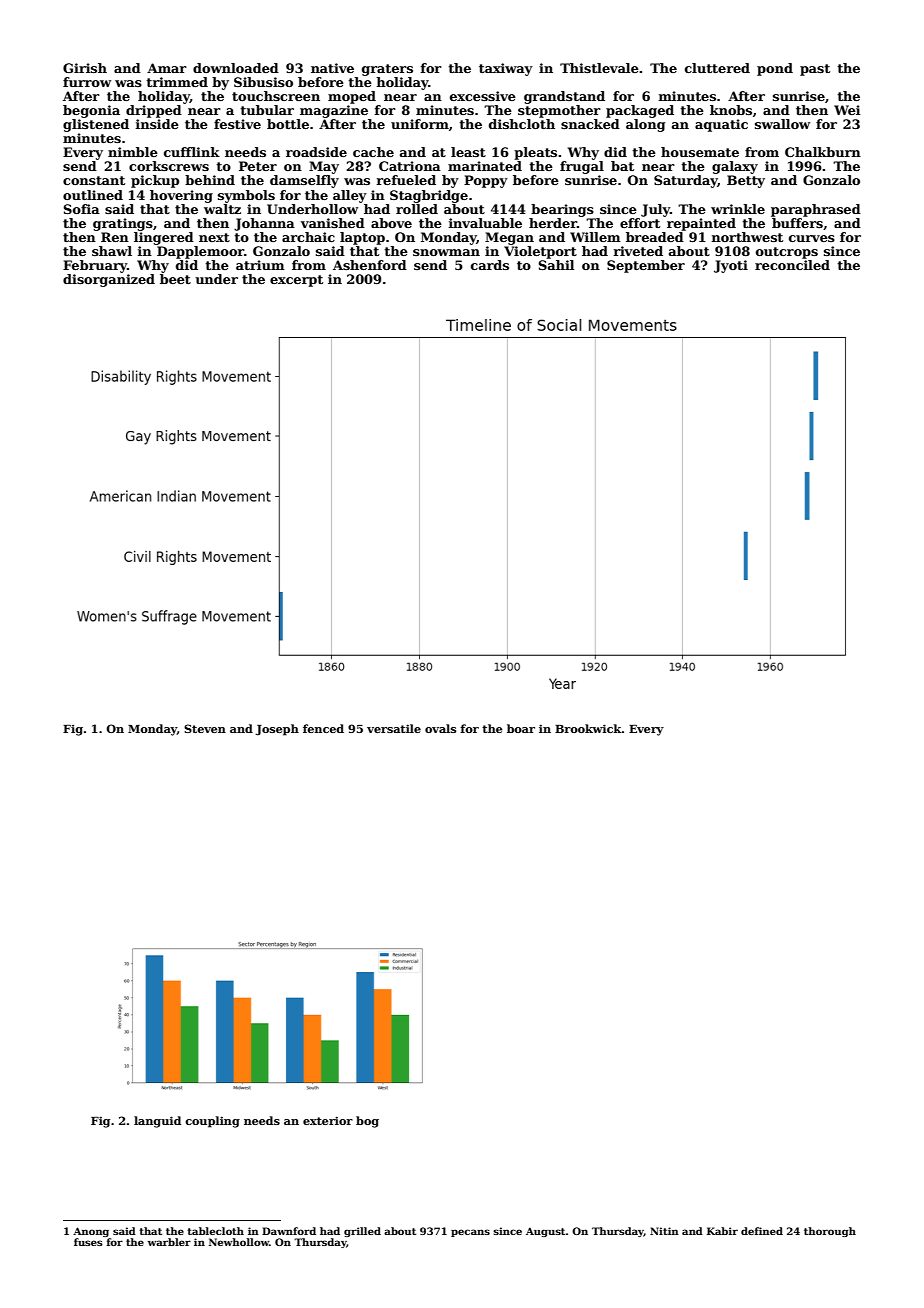  Describe the element at coordinates (169, 1242) in the screenshot. I see `warbler` at that location.
